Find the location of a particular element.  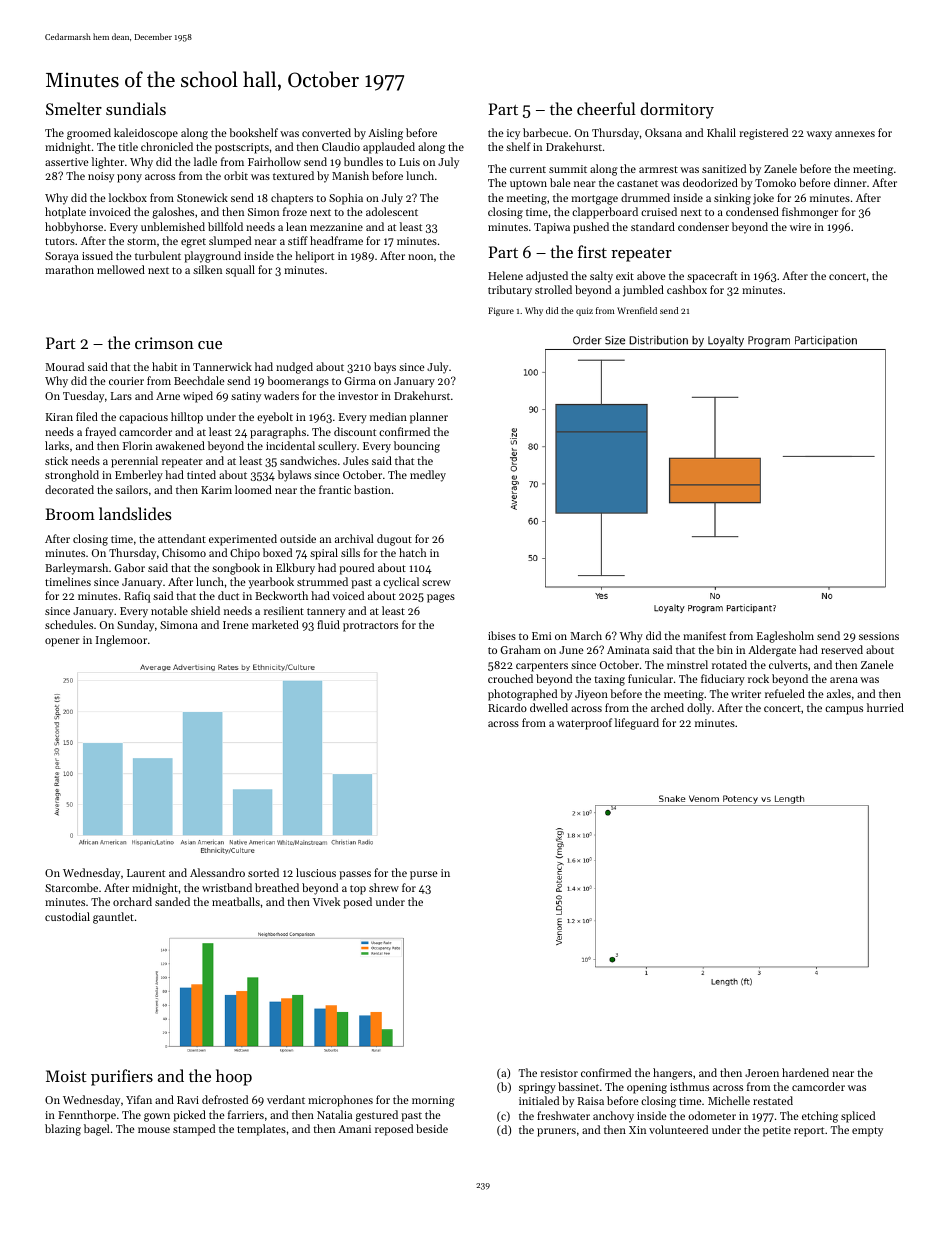

tutors is located at coordinates (60, 241).
